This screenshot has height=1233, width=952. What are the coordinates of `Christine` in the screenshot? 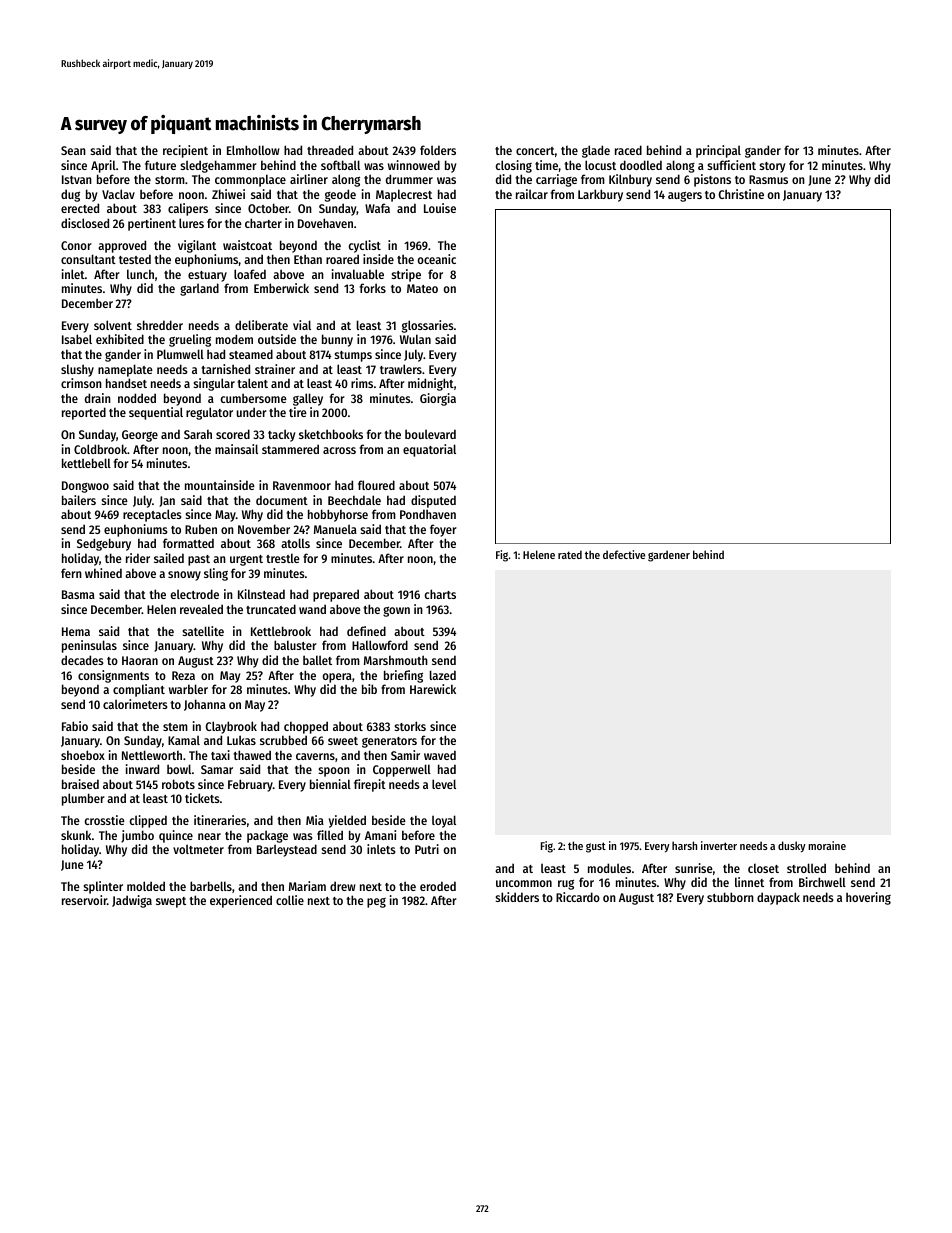 It's located at (741, 194).
